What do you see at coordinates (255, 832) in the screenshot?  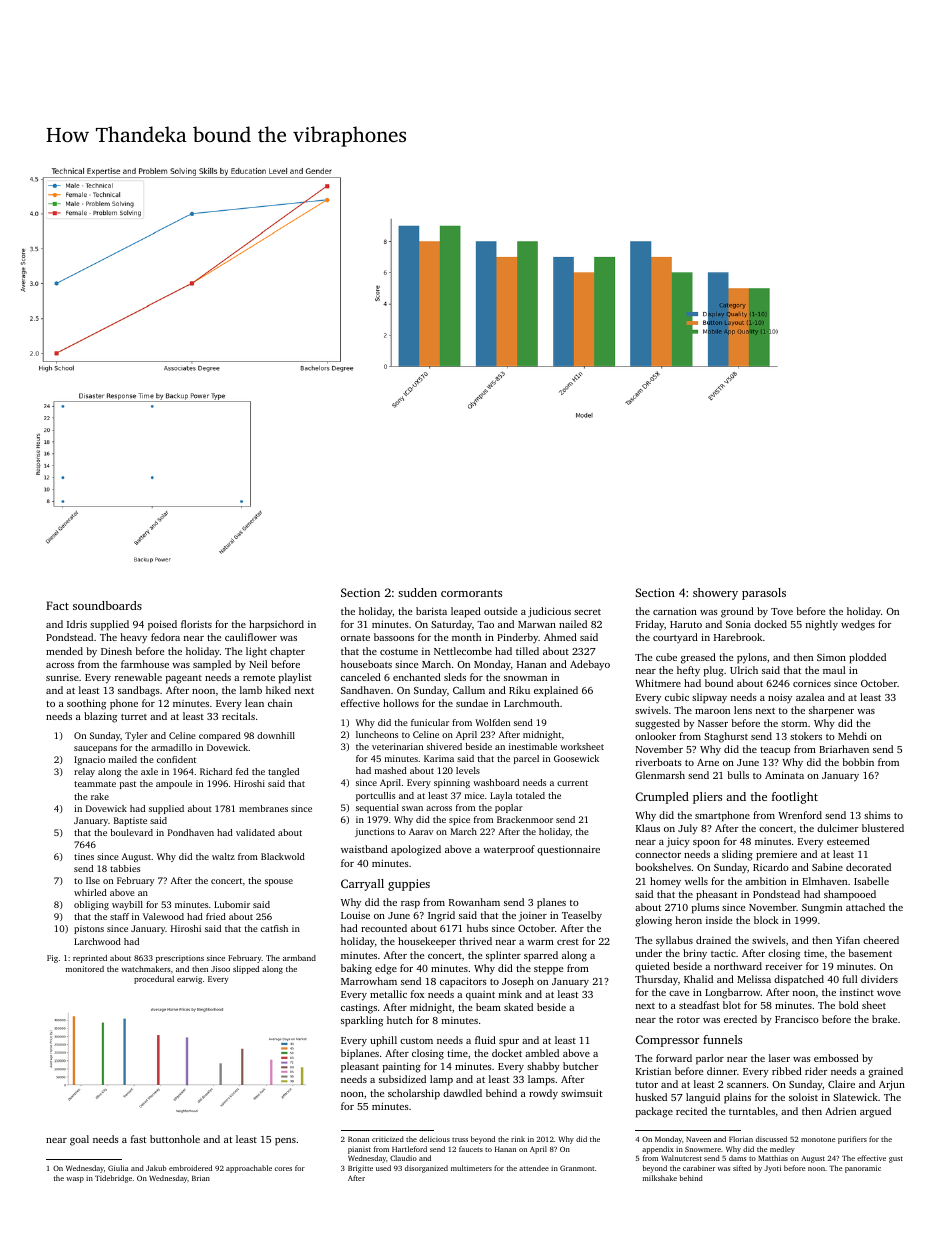 I see `validated` at bounding box center [255, 832].
